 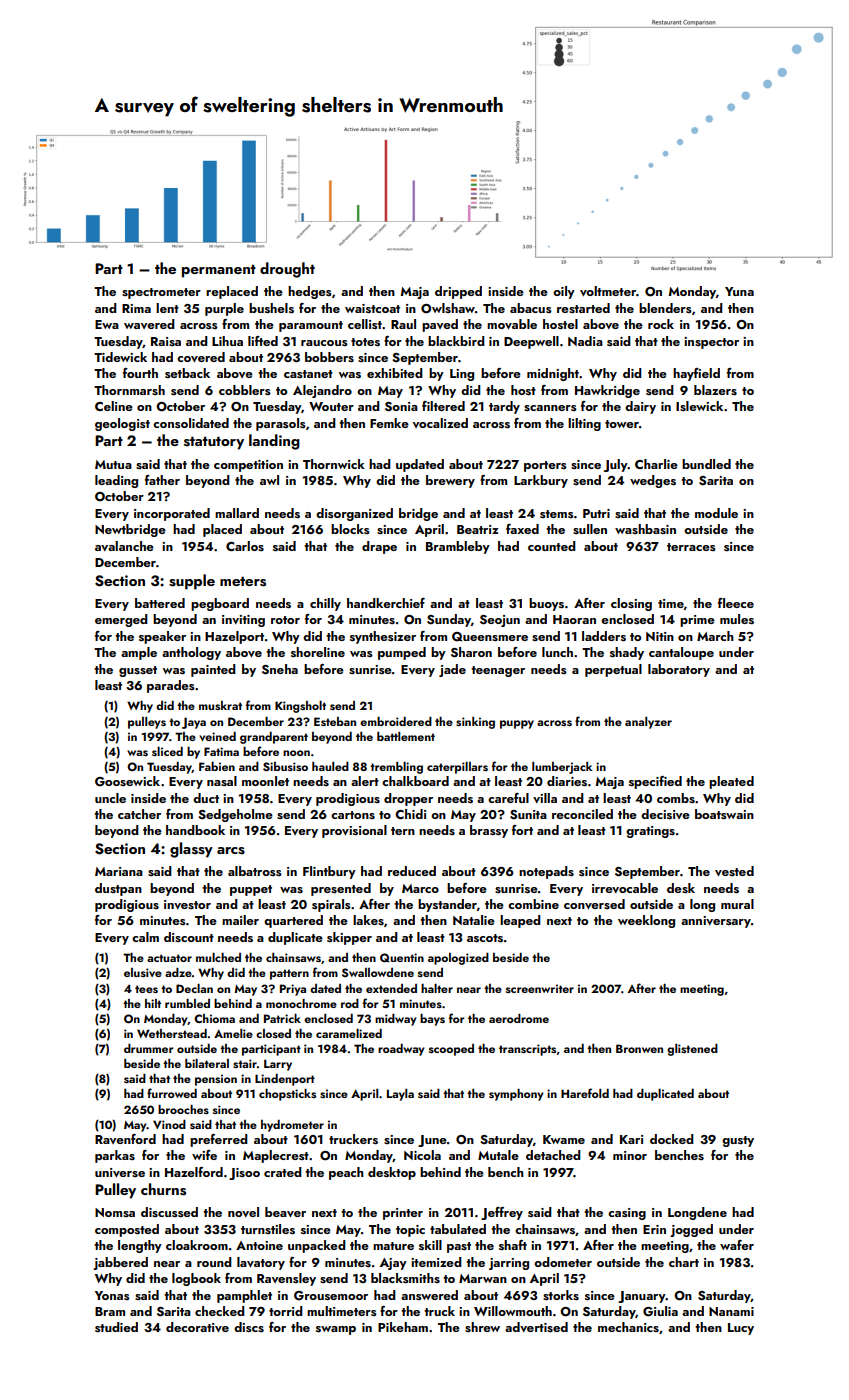 I want to click on Bronwen, so click(x=639, y=1048).
